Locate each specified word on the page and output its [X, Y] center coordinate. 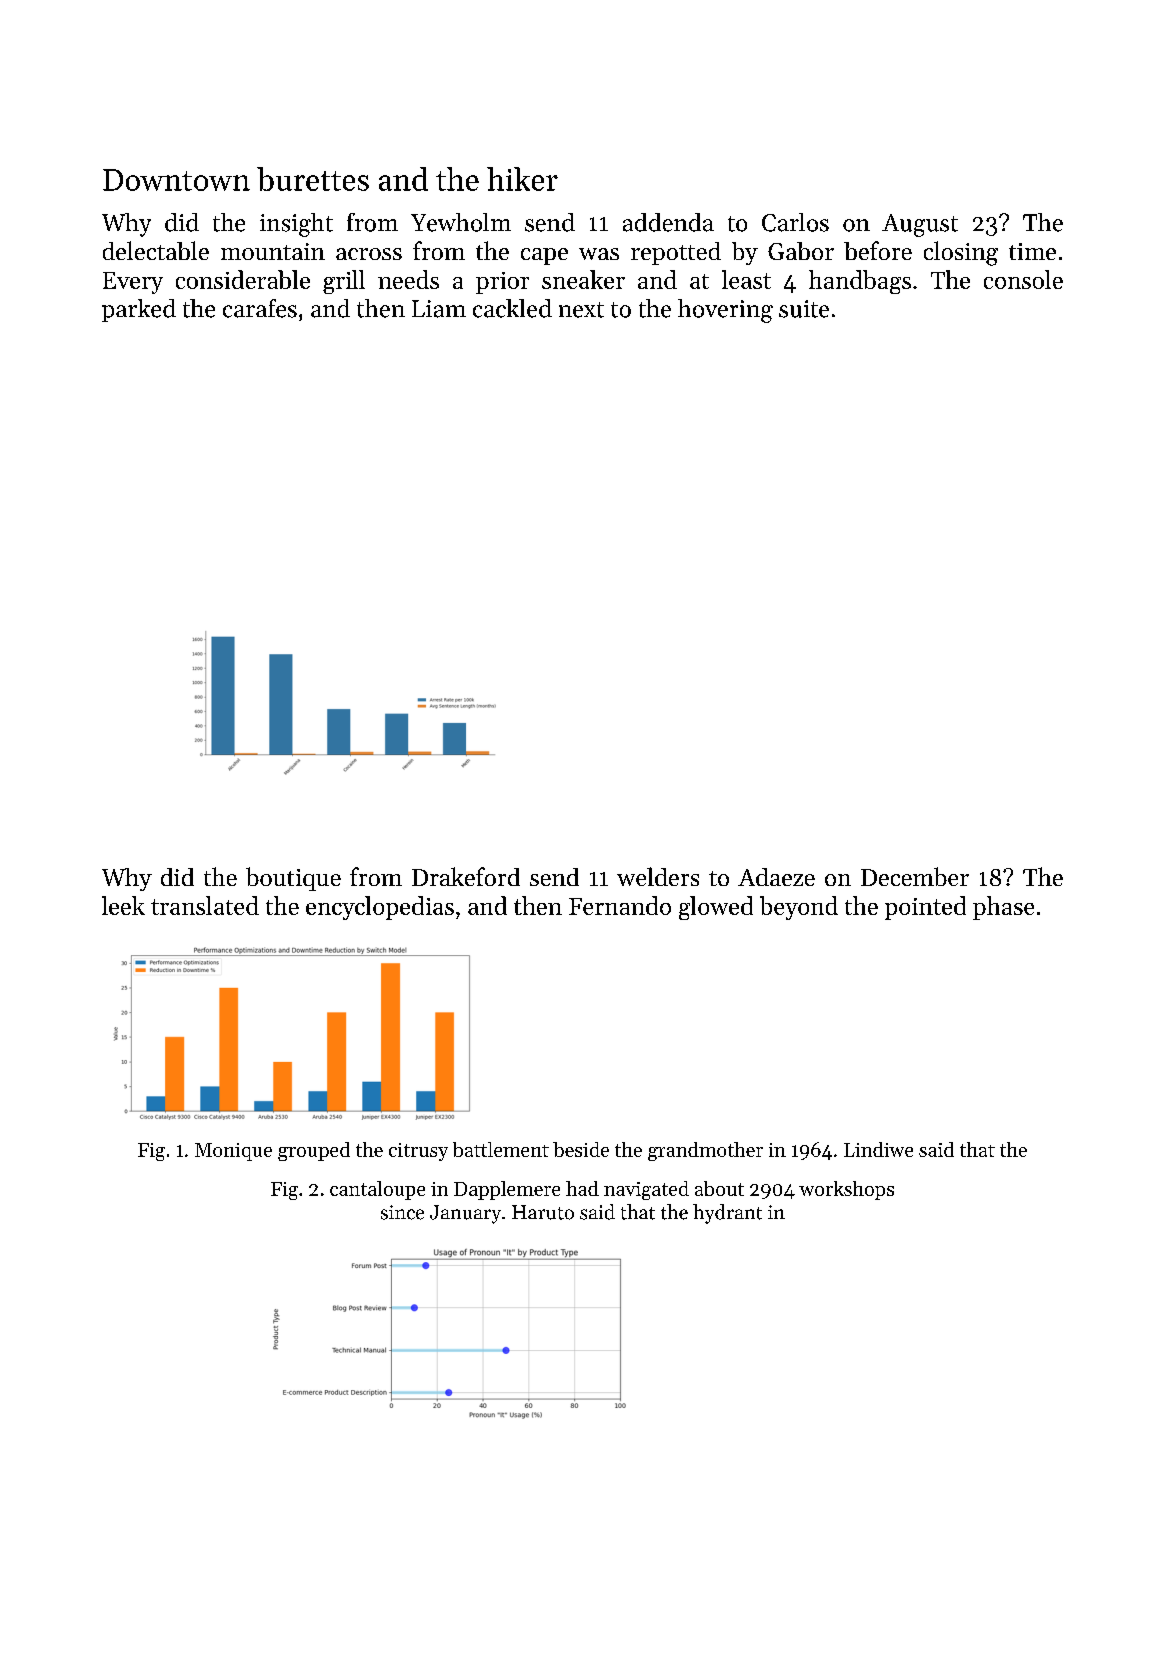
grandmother [705, 1151]
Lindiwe [878, 1149]
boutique [293, 879]
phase [1003, 908]
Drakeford [466, 876]
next [581, 310]
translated [205, 905]
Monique [233, 1152]
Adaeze [776, 877]
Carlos [795, 222]
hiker [522, 179]
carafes [260, 308]
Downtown [176, 180]
